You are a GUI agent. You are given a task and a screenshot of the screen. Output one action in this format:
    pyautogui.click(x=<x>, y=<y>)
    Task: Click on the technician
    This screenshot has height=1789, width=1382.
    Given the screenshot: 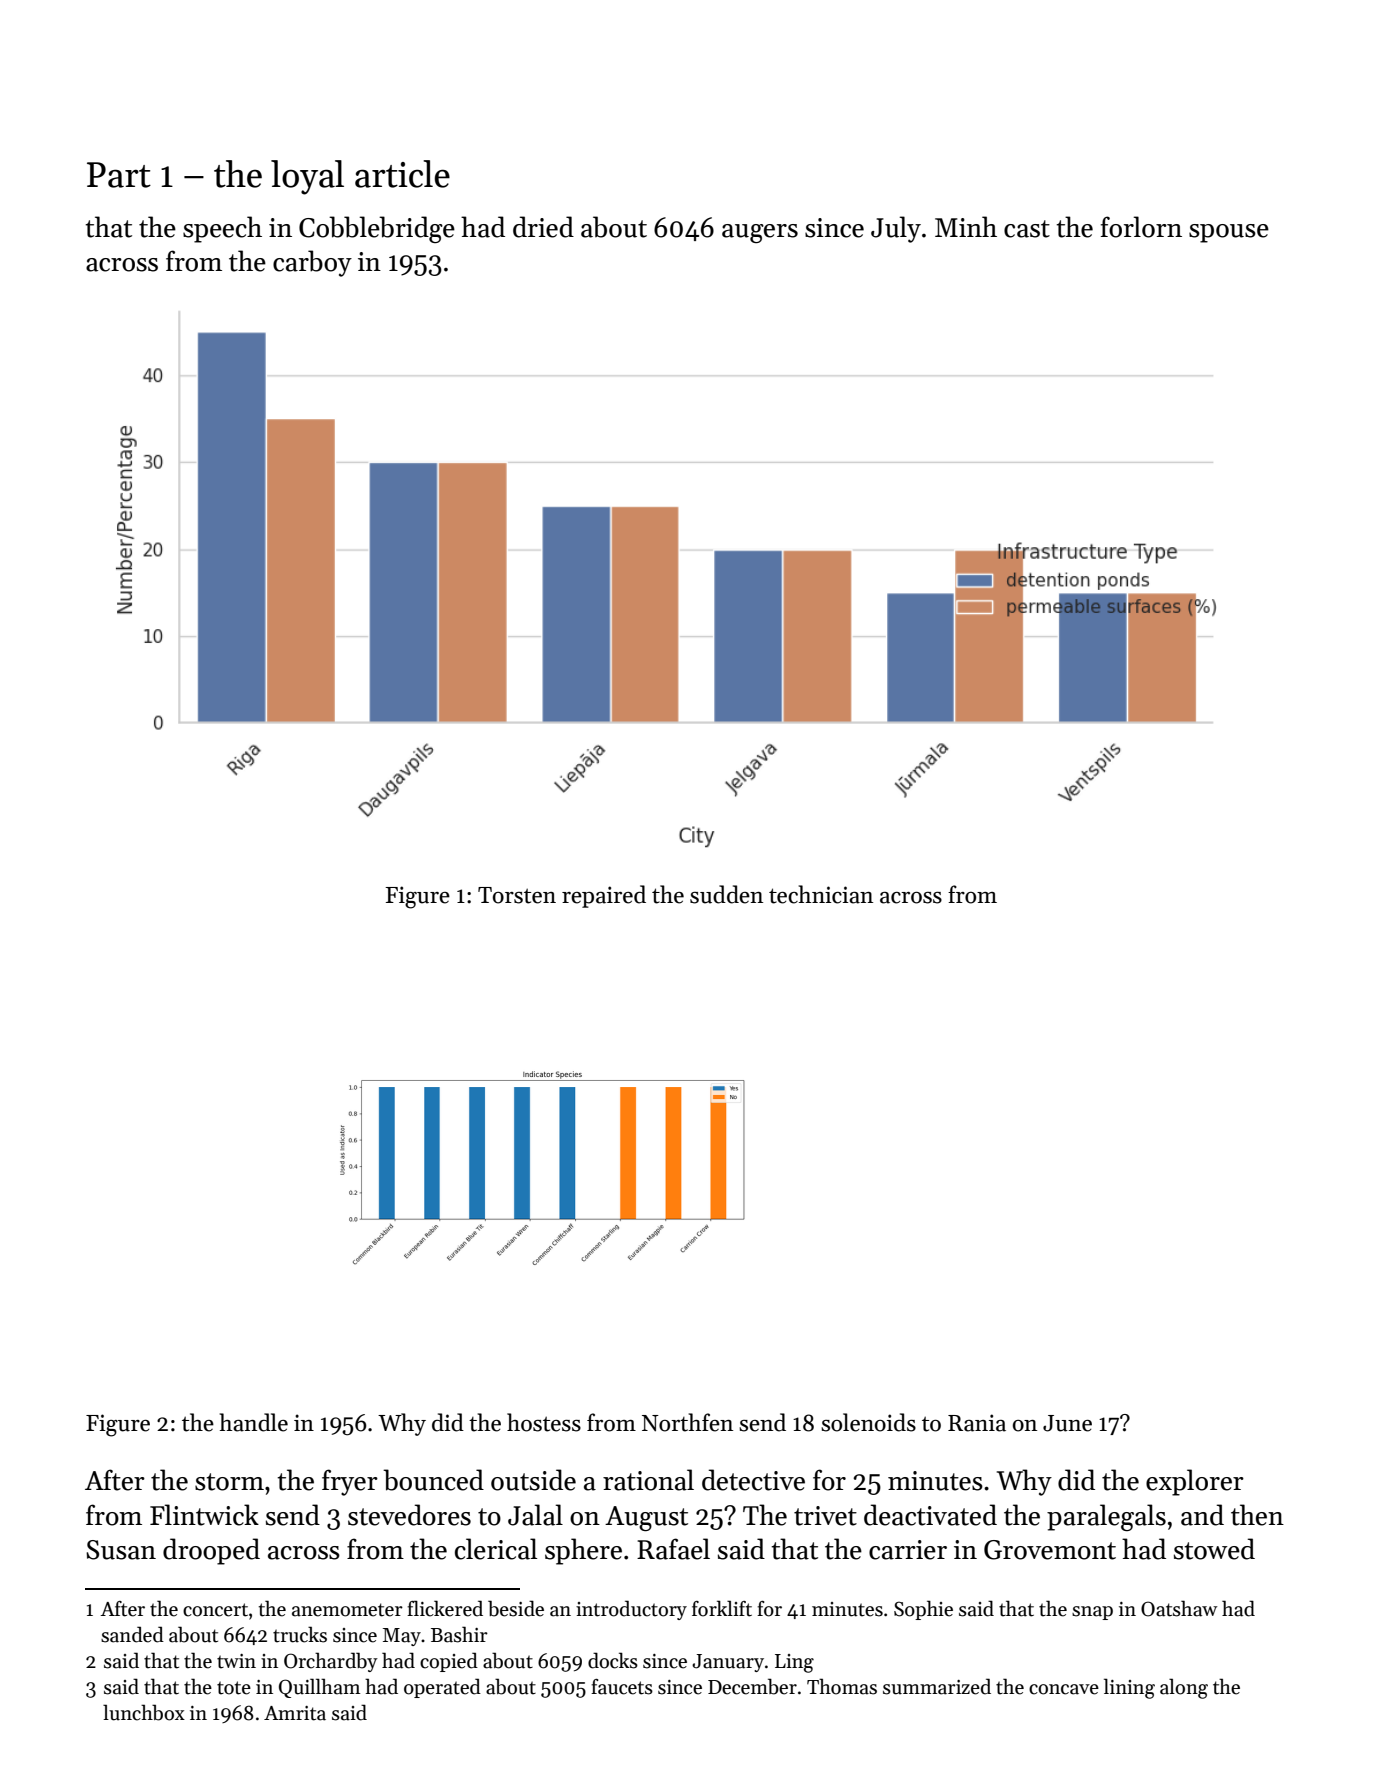 What is the action you would take?
    pyautogui.click(x=821, y=894)
